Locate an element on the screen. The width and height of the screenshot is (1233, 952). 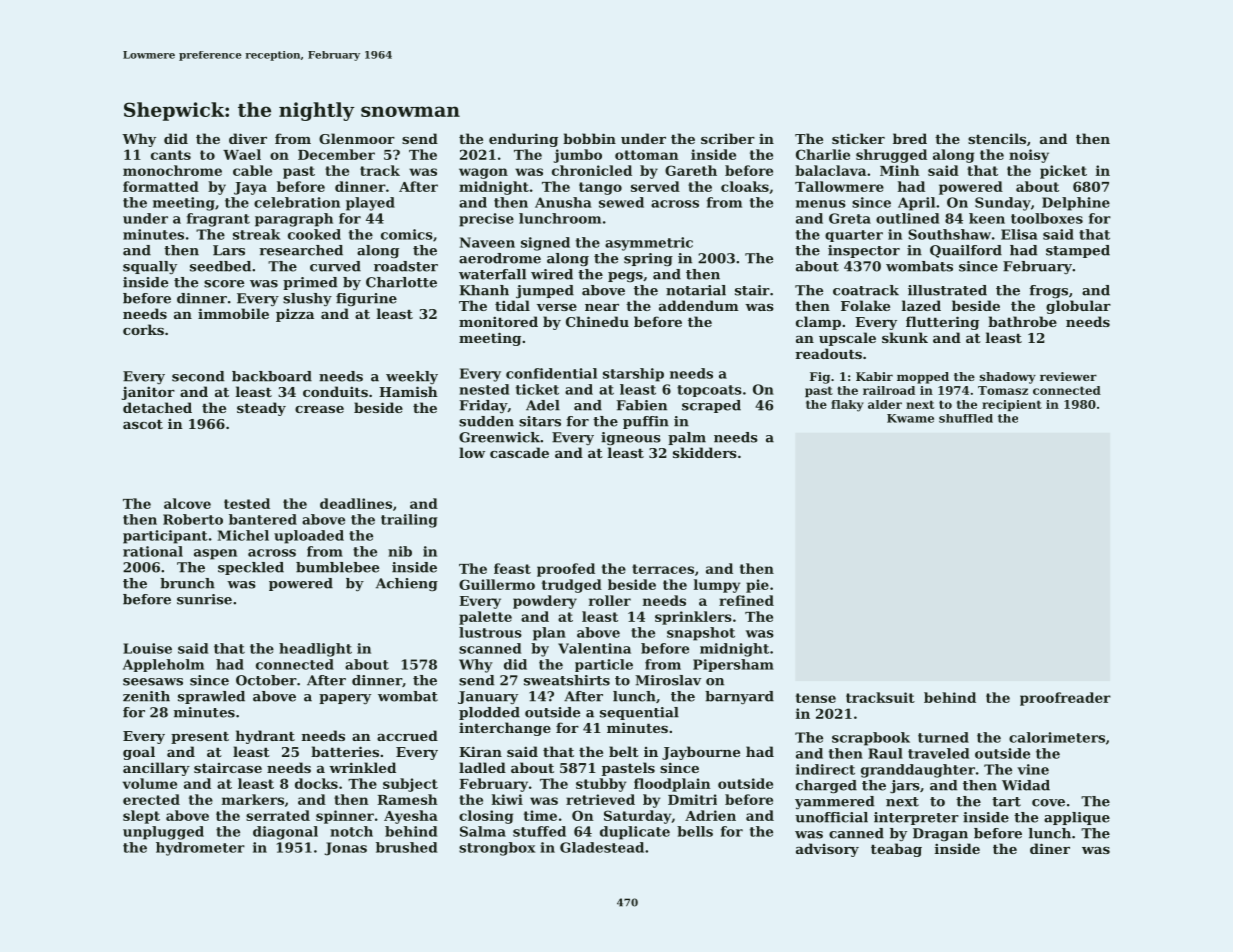
celebration is located at coordinates (297, 202).
